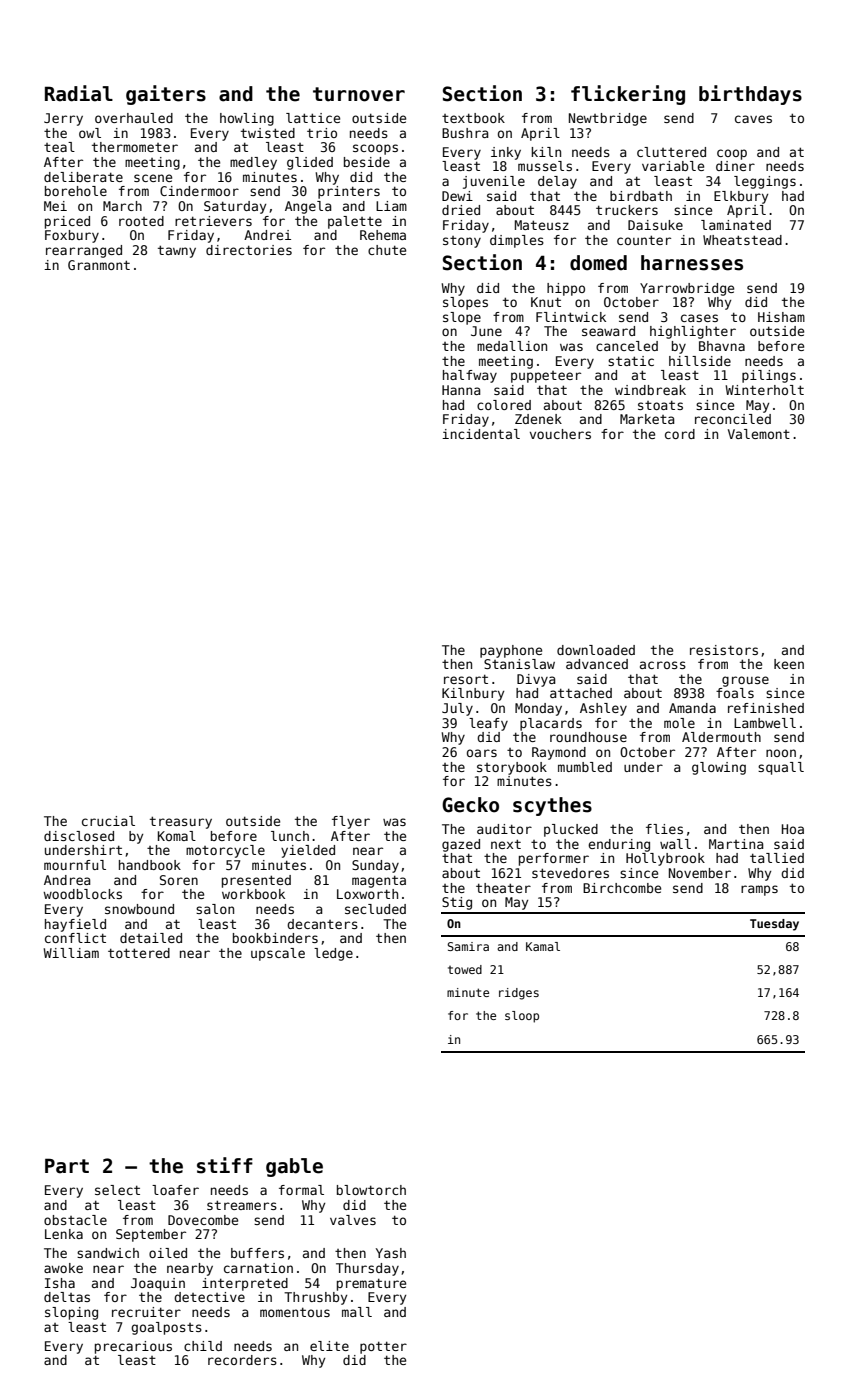 Image resolution: width=849 pixels, height=1400 pixels. I want to click on Radial, so click(79, 93).
